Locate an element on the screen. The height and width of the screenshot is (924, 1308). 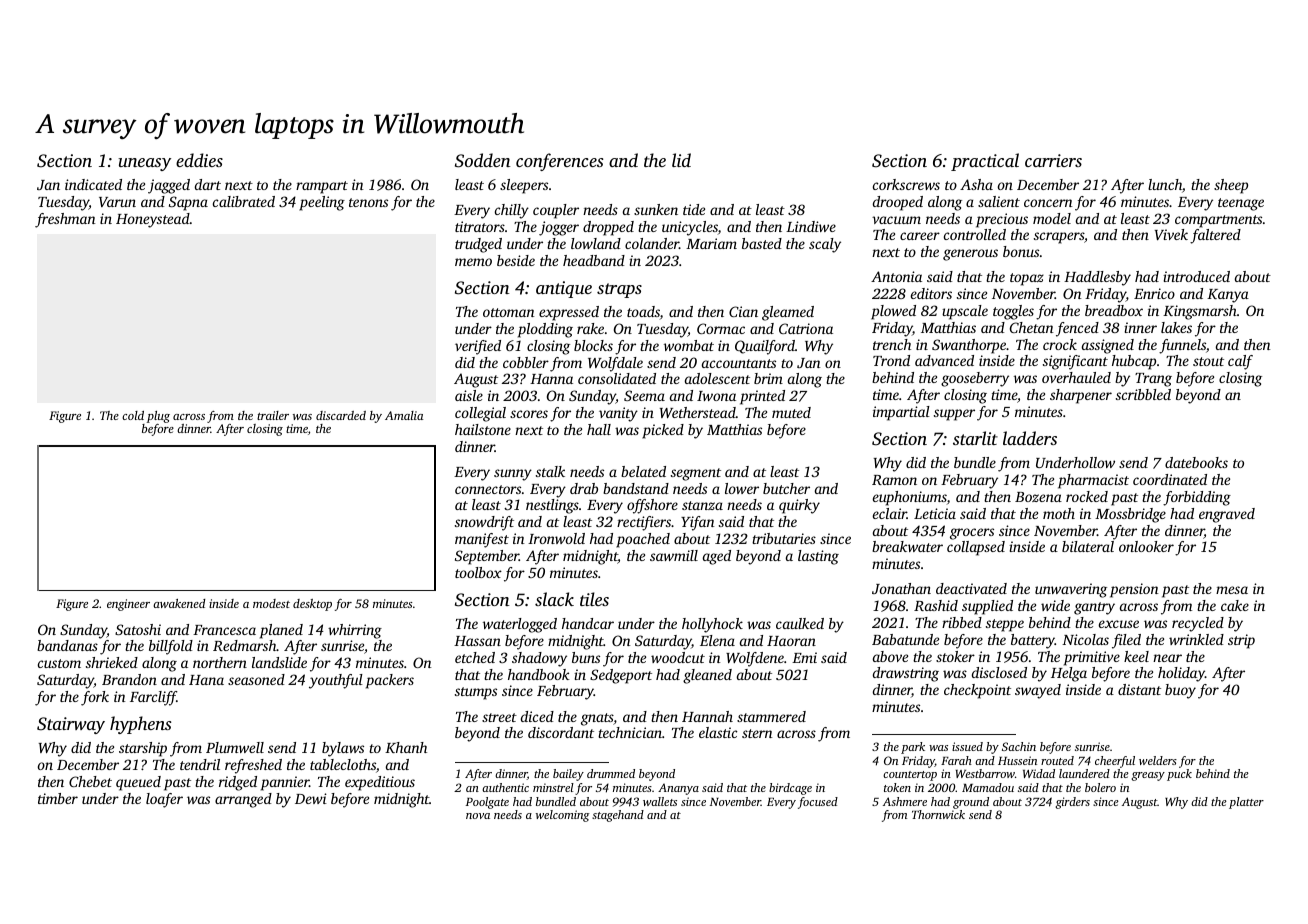
antique is located at coordinates (564, 289).
